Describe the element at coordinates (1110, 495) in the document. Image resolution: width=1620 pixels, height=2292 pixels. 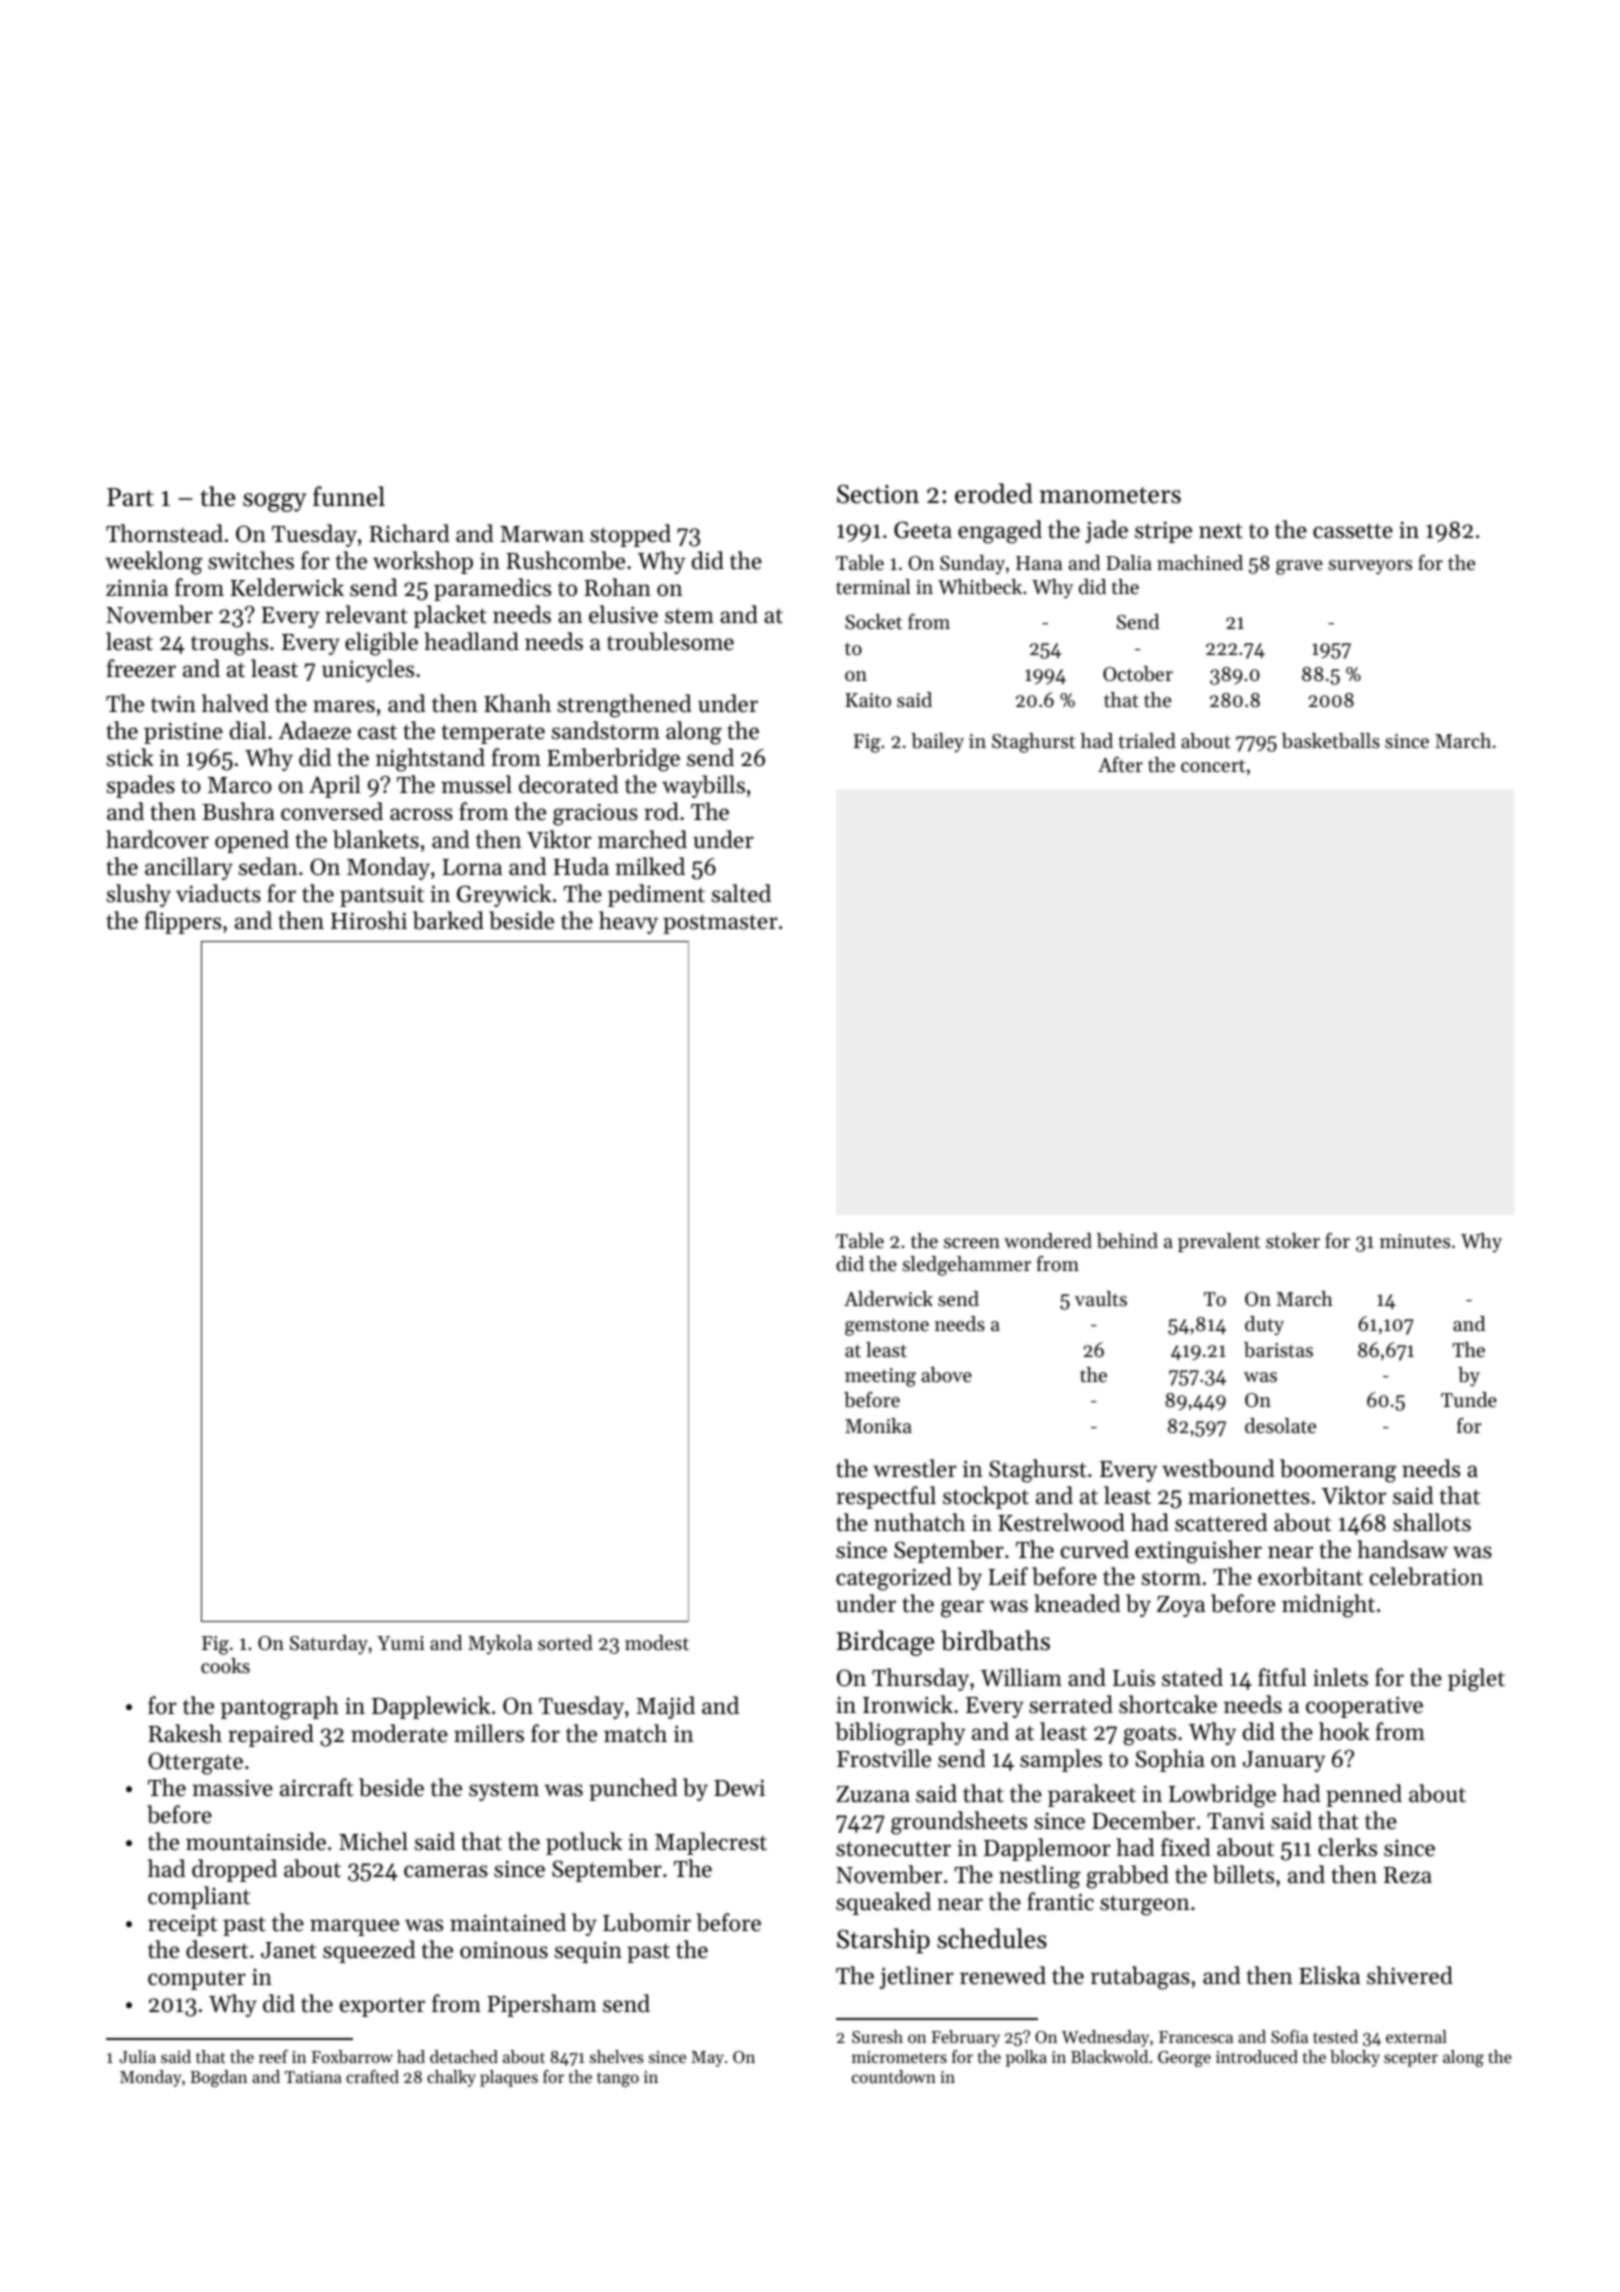
I see `manometers` at that location.
